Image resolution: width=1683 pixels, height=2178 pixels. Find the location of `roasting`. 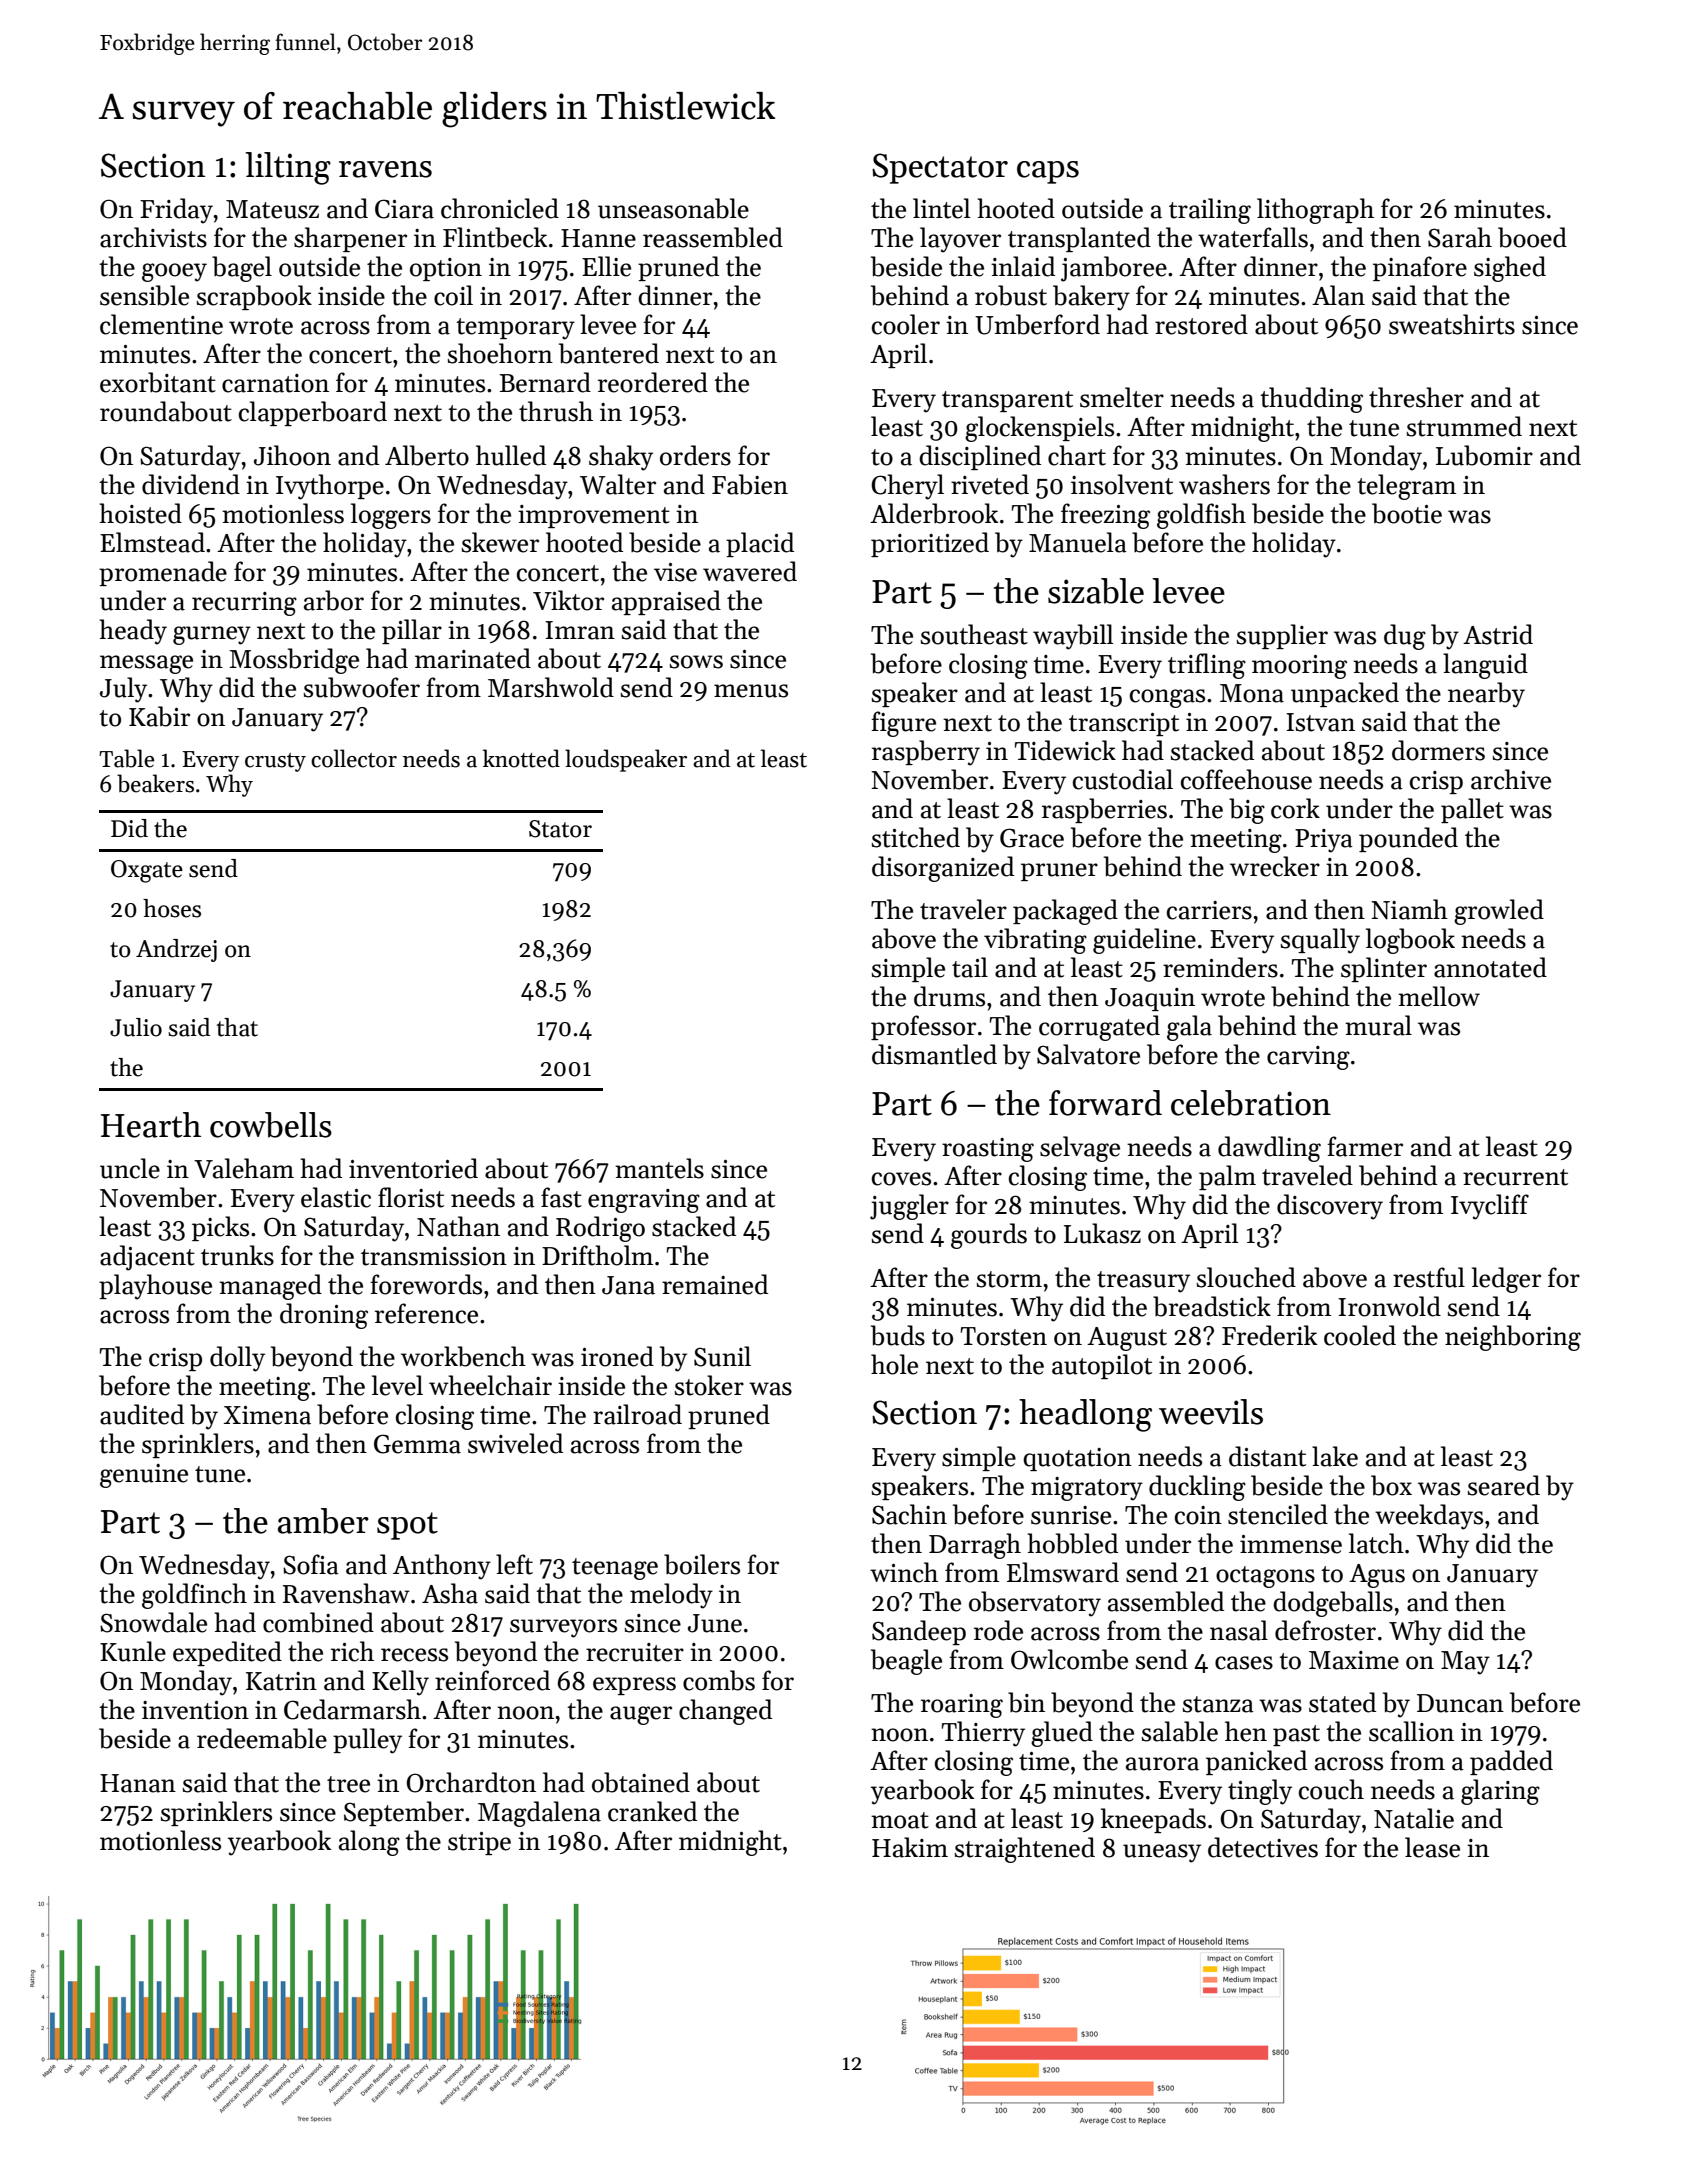

roasting is located at coordinates (988, 1150).
